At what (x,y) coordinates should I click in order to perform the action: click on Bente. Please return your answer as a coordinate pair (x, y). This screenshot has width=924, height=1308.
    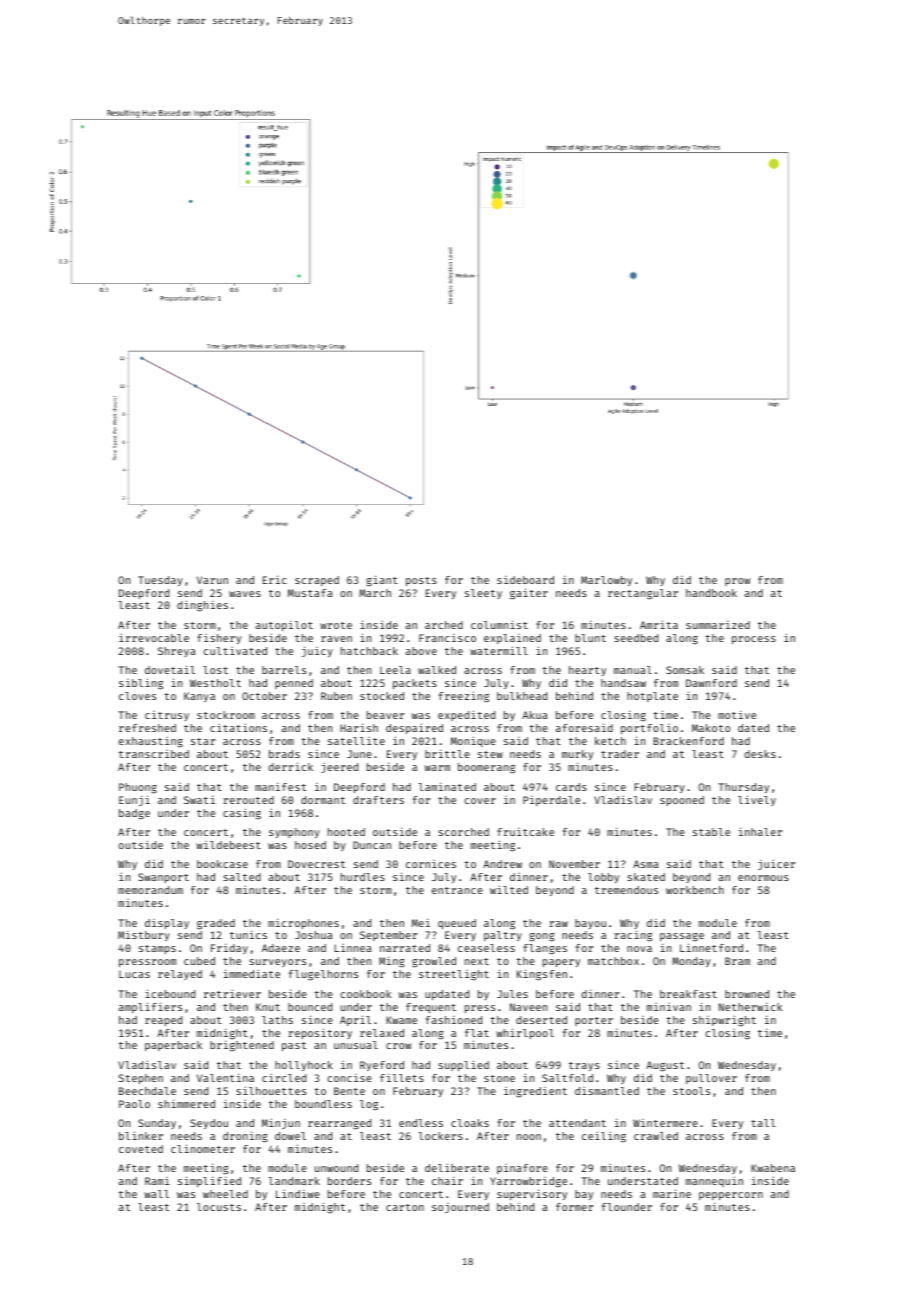
    Looking at the image, I should click on (349, 1091).
